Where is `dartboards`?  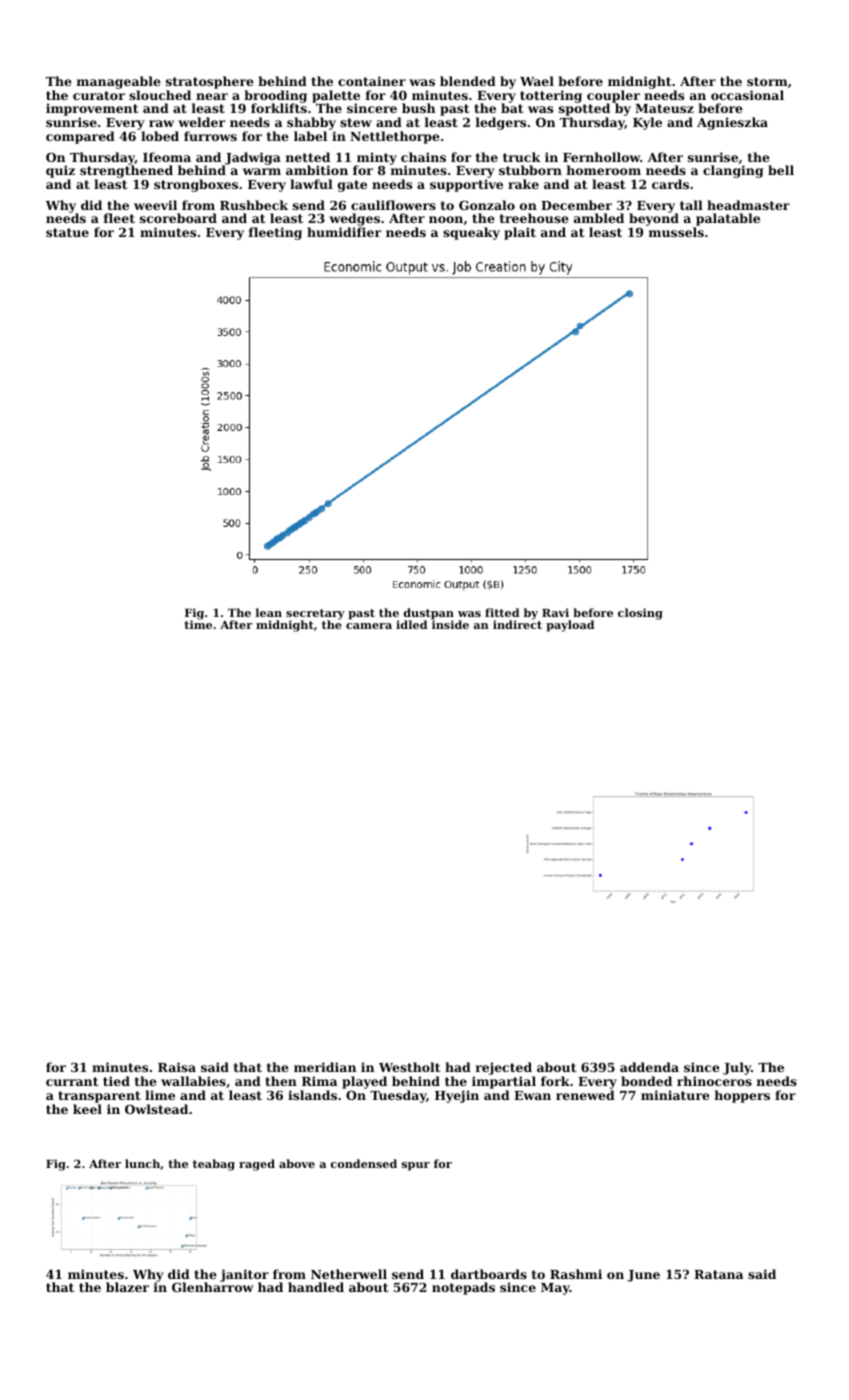 dartboards is located at coordinates (489, 1274).
